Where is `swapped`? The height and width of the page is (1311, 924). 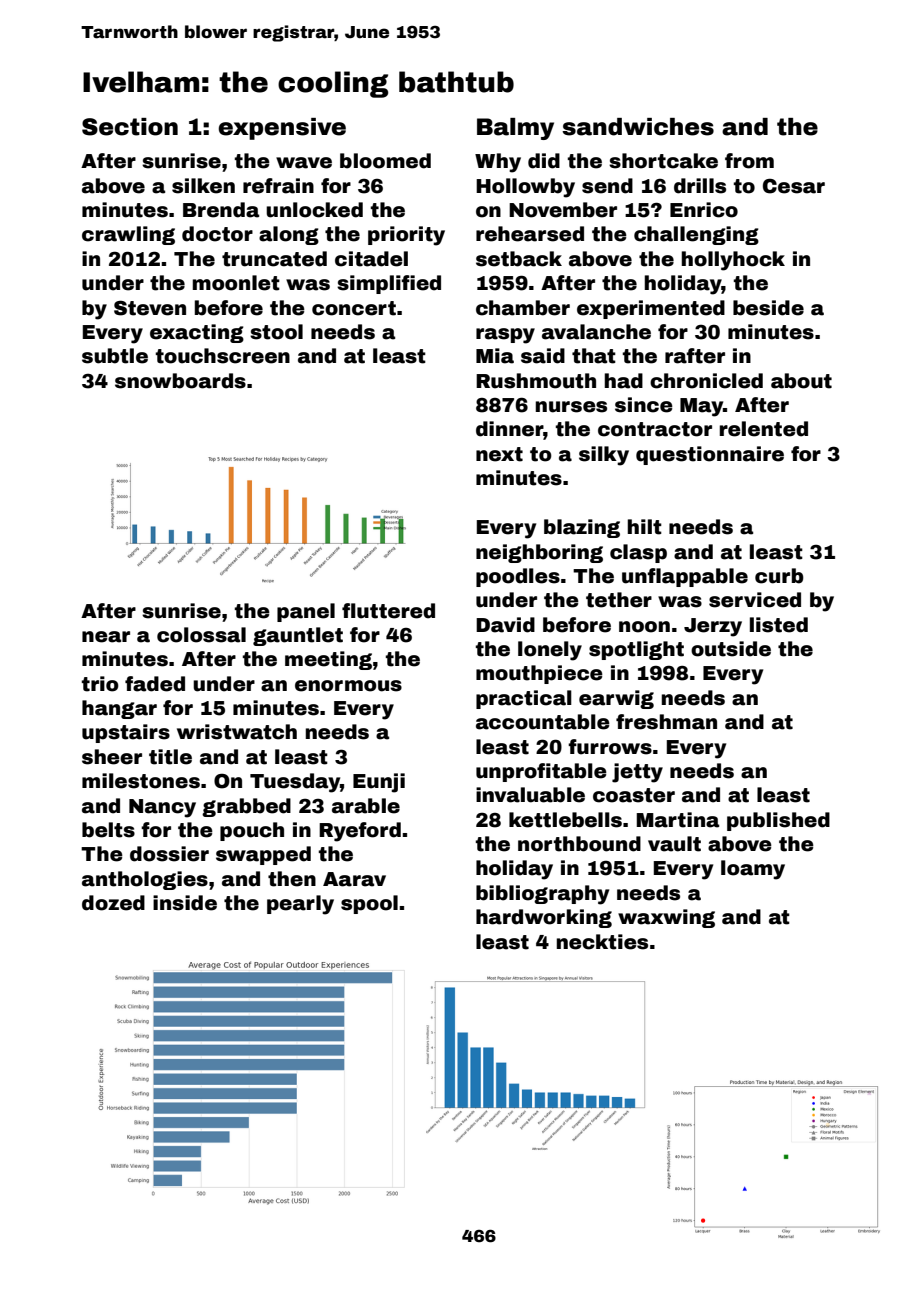
swapped is located at coordinates (263, 855).
